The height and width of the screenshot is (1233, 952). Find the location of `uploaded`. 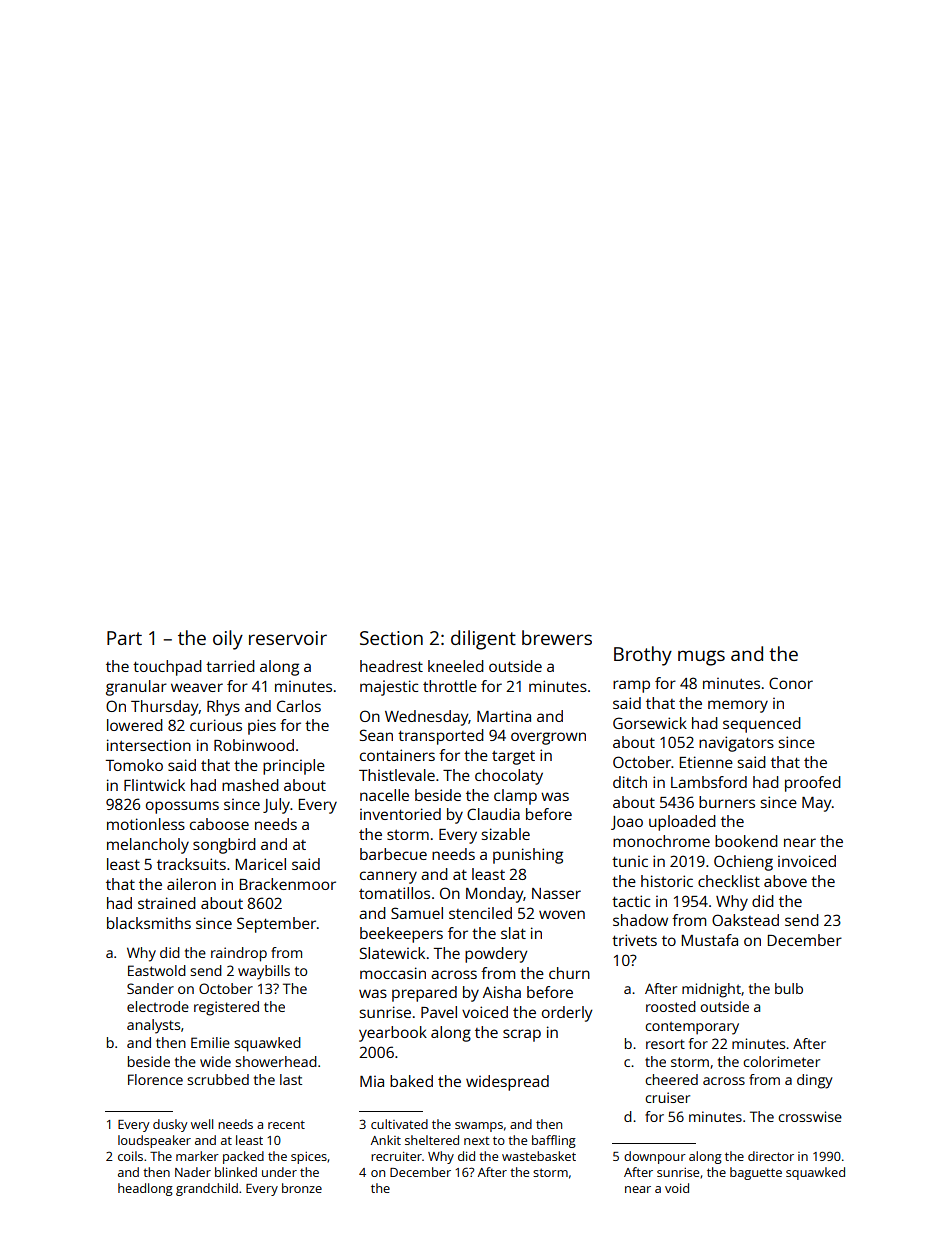

uploaded is located at coordinates (682, 823).
